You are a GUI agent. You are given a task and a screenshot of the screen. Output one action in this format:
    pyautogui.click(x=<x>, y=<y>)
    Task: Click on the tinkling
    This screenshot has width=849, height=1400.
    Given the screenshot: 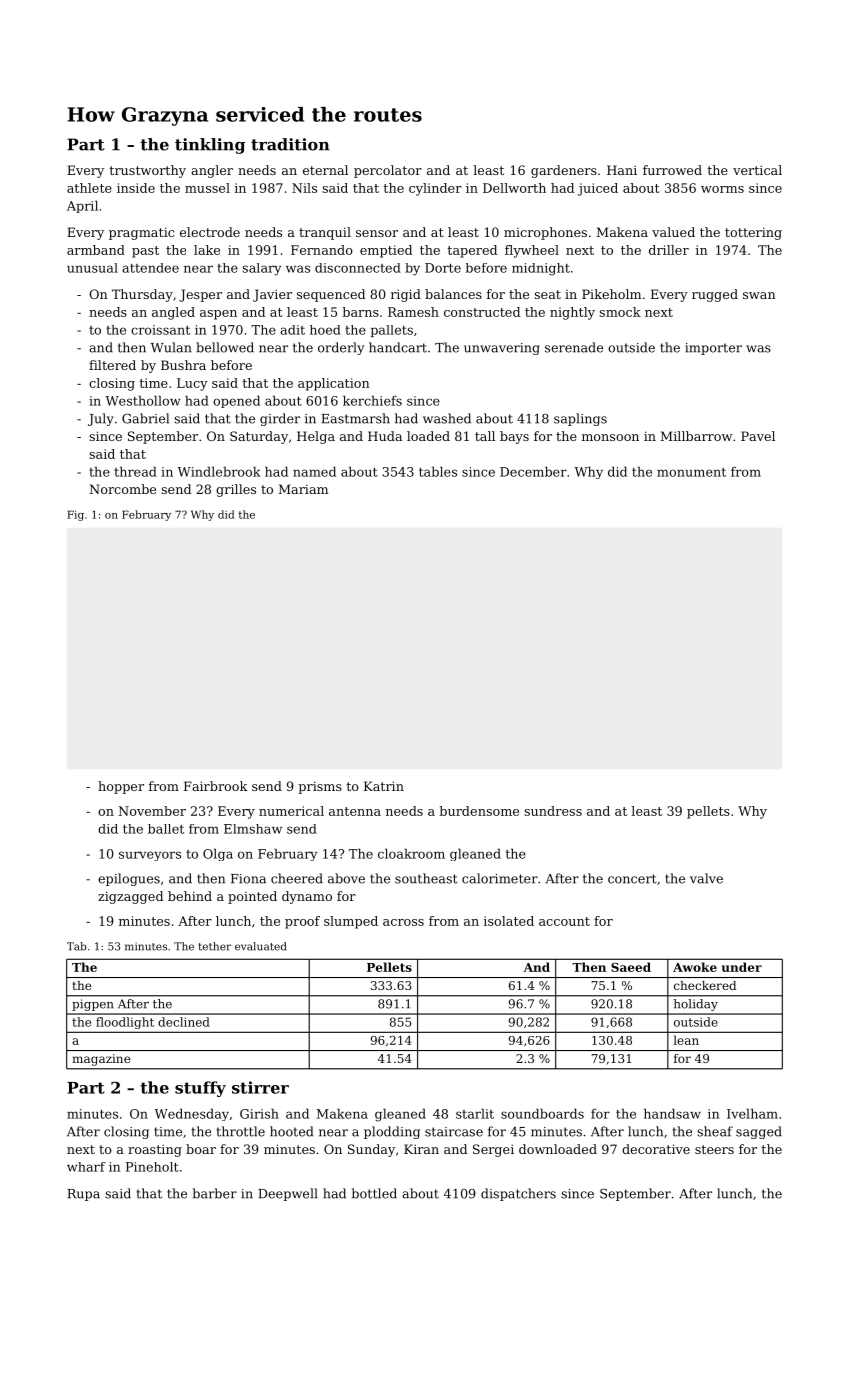 What is the action you would take?
    pyautogui.click(x=210, y=146)
